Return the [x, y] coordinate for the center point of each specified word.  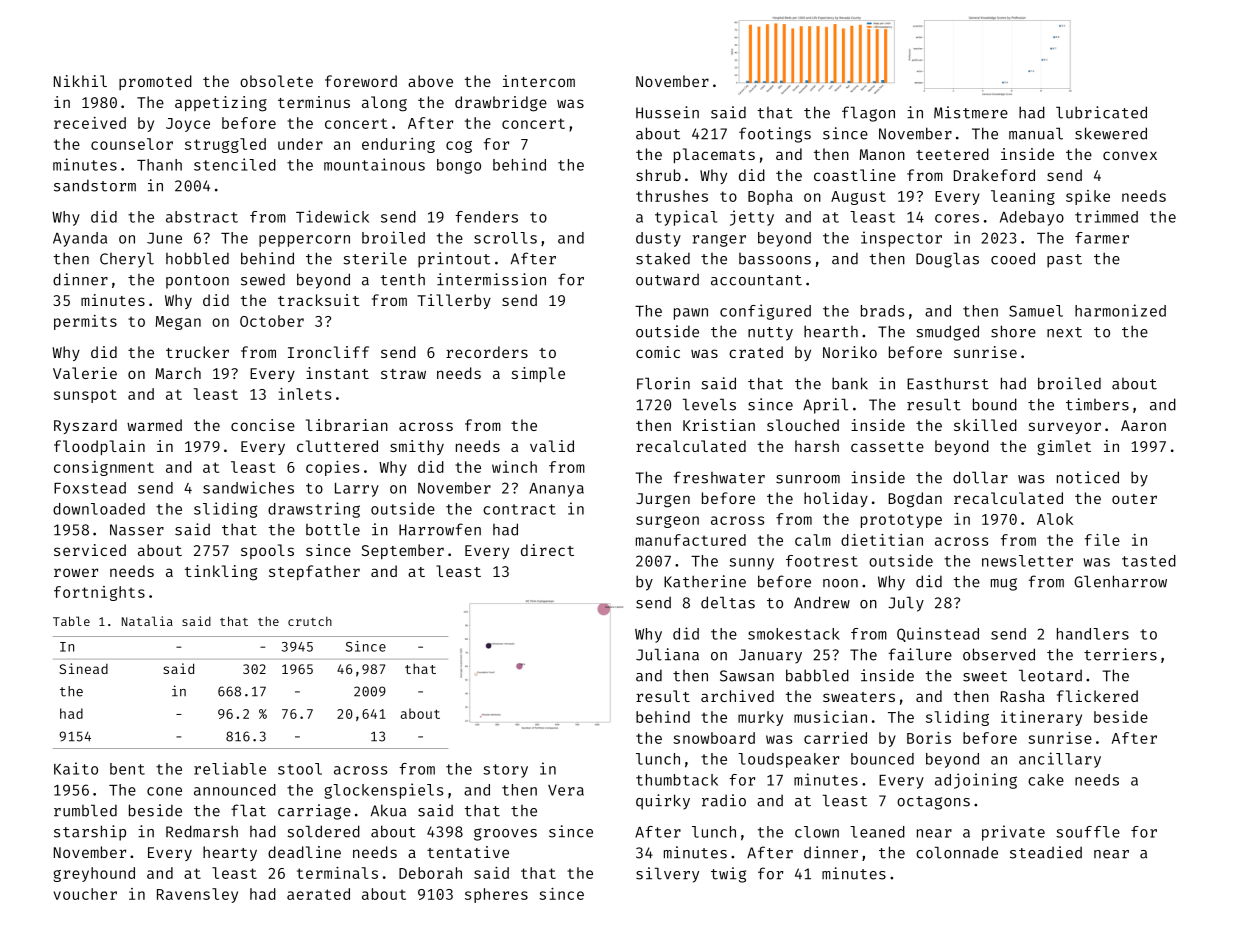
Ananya [556, 490]
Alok [1055, 519]
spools [267, 551]
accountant [756, 280]
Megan [178, 323]
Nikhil [80, 81]
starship [90, 833]
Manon [882, 154]
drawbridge [501, 104]
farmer [1102, 238]
